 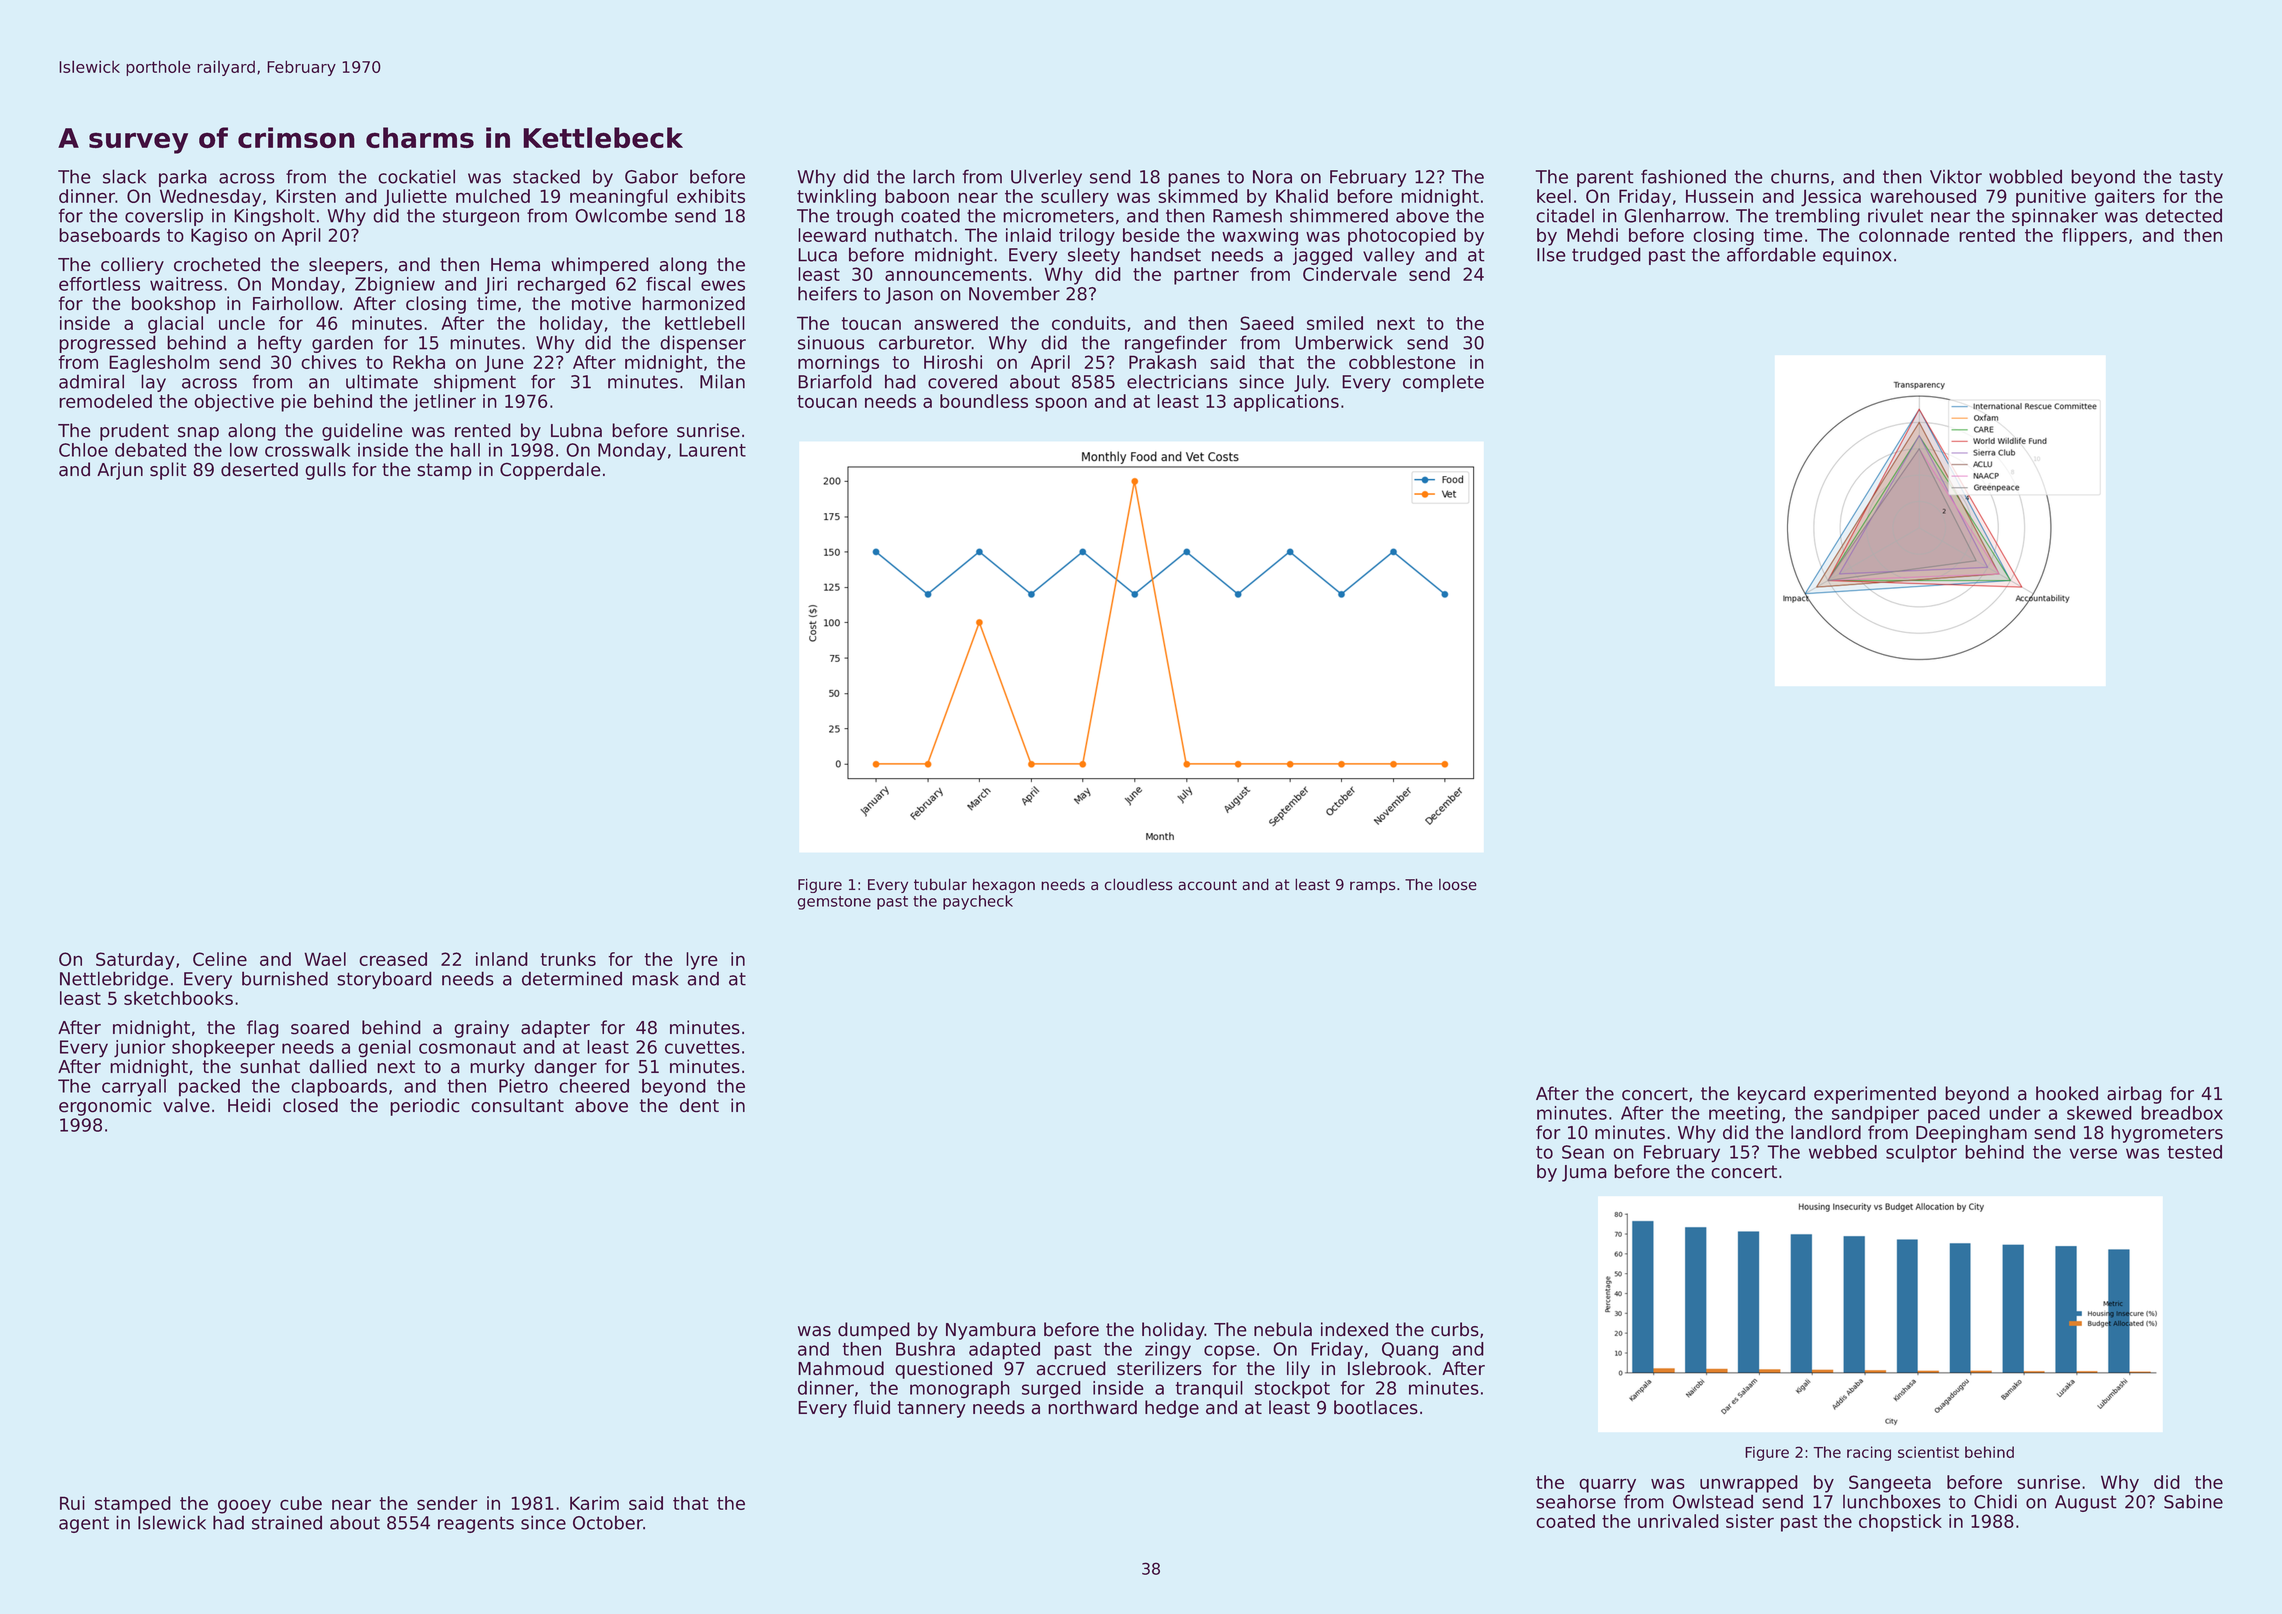 I want to click on loose, so click(x=1458, y=885).
